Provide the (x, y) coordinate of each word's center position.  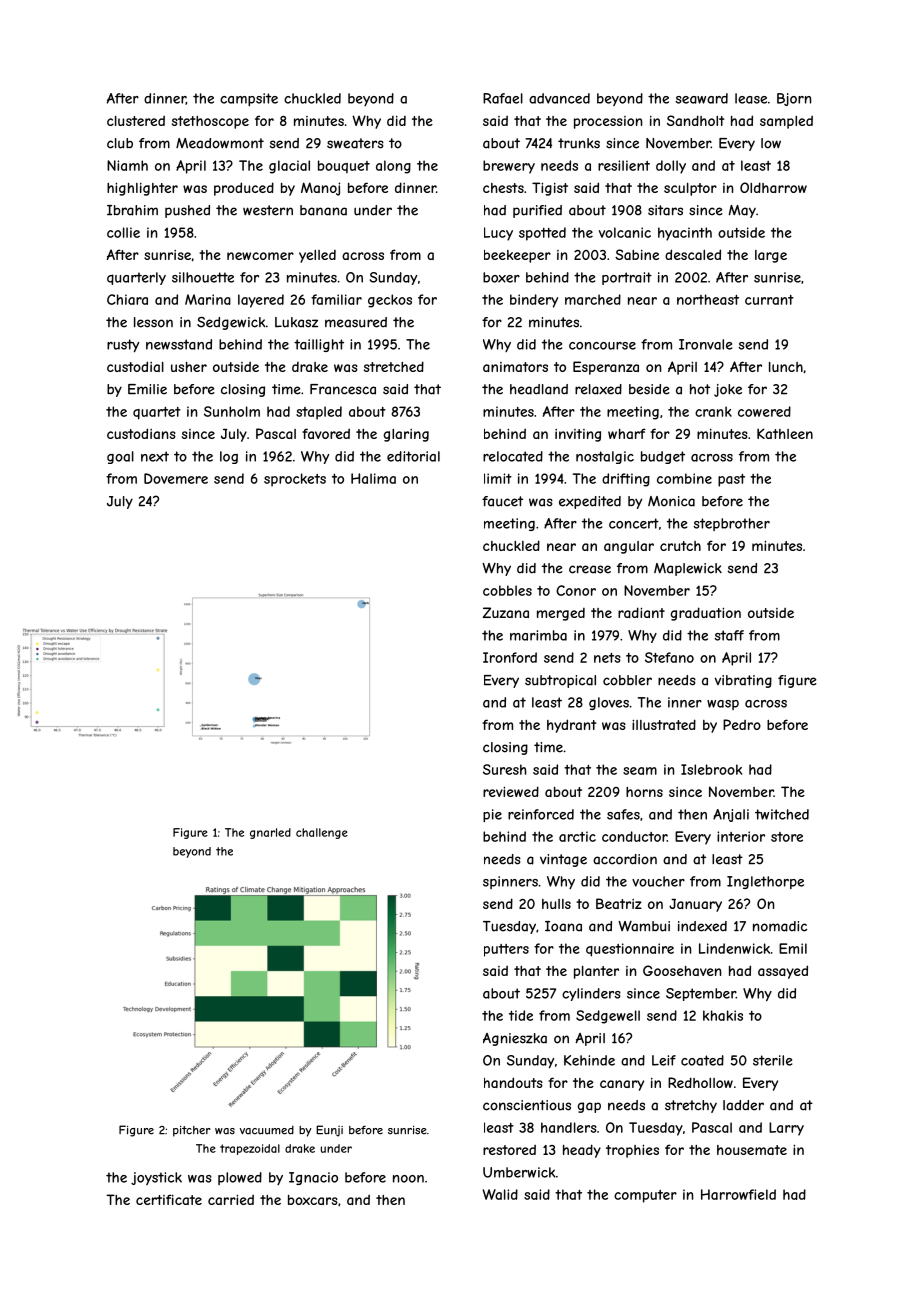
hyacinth (685, 234)
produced (244, 189)
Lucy (498, 234)
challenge (322, 833)
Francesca (343, 389)
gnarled (270, 833)
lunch (786, 367)
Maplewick (688, 569)
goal (120, 457)
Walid (500, 1194)
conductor (634, 836)
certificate (169, 1199)
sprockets (295, 480)
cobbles (507, 590)
